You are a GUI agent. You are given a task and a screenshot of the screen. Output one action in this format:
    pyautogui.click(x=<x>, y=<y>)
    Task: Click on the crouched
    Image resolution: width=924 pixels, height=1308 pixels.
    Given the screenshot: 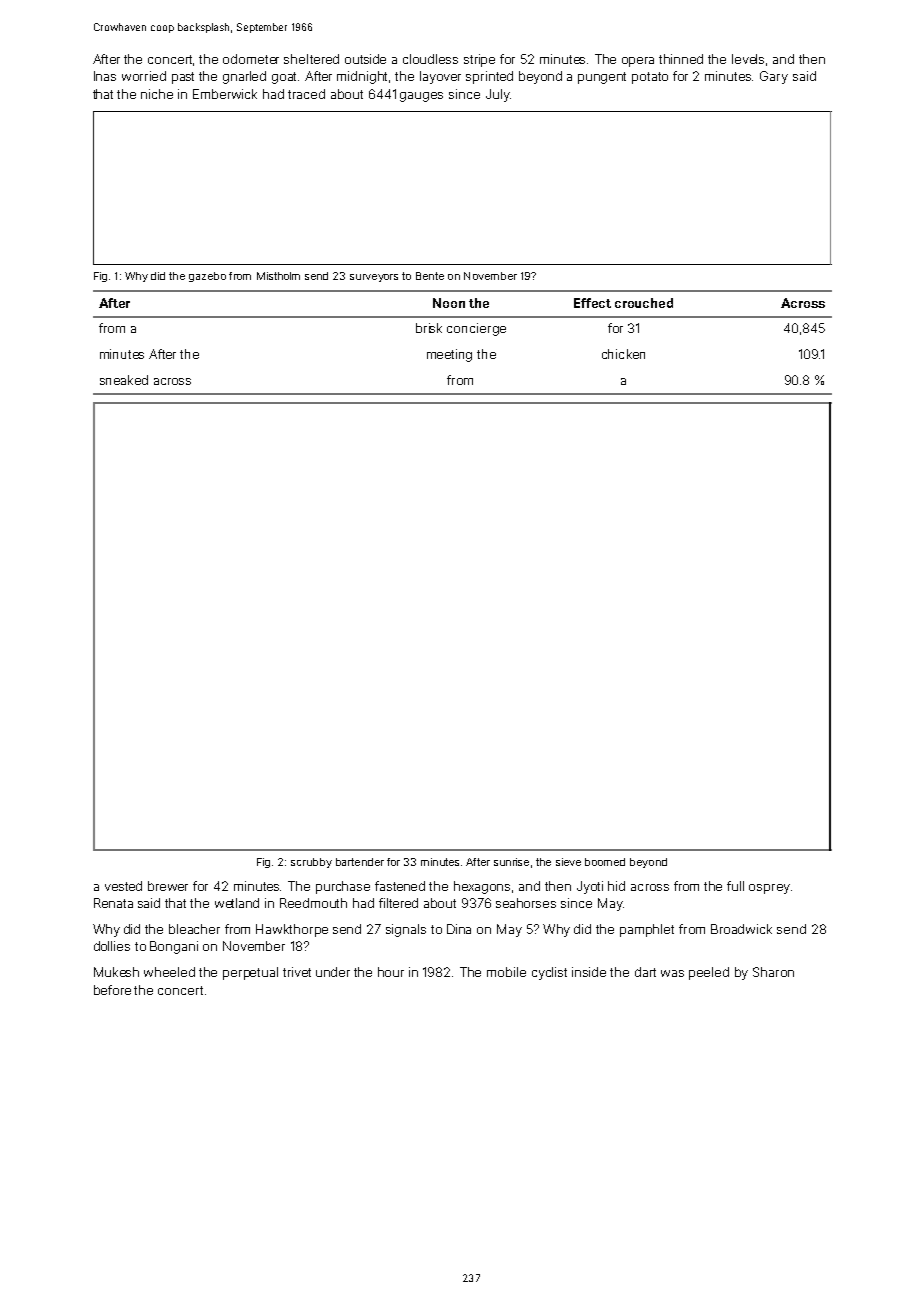 What is the action you would take?
    pyautogui.click(x=644, y=303)
